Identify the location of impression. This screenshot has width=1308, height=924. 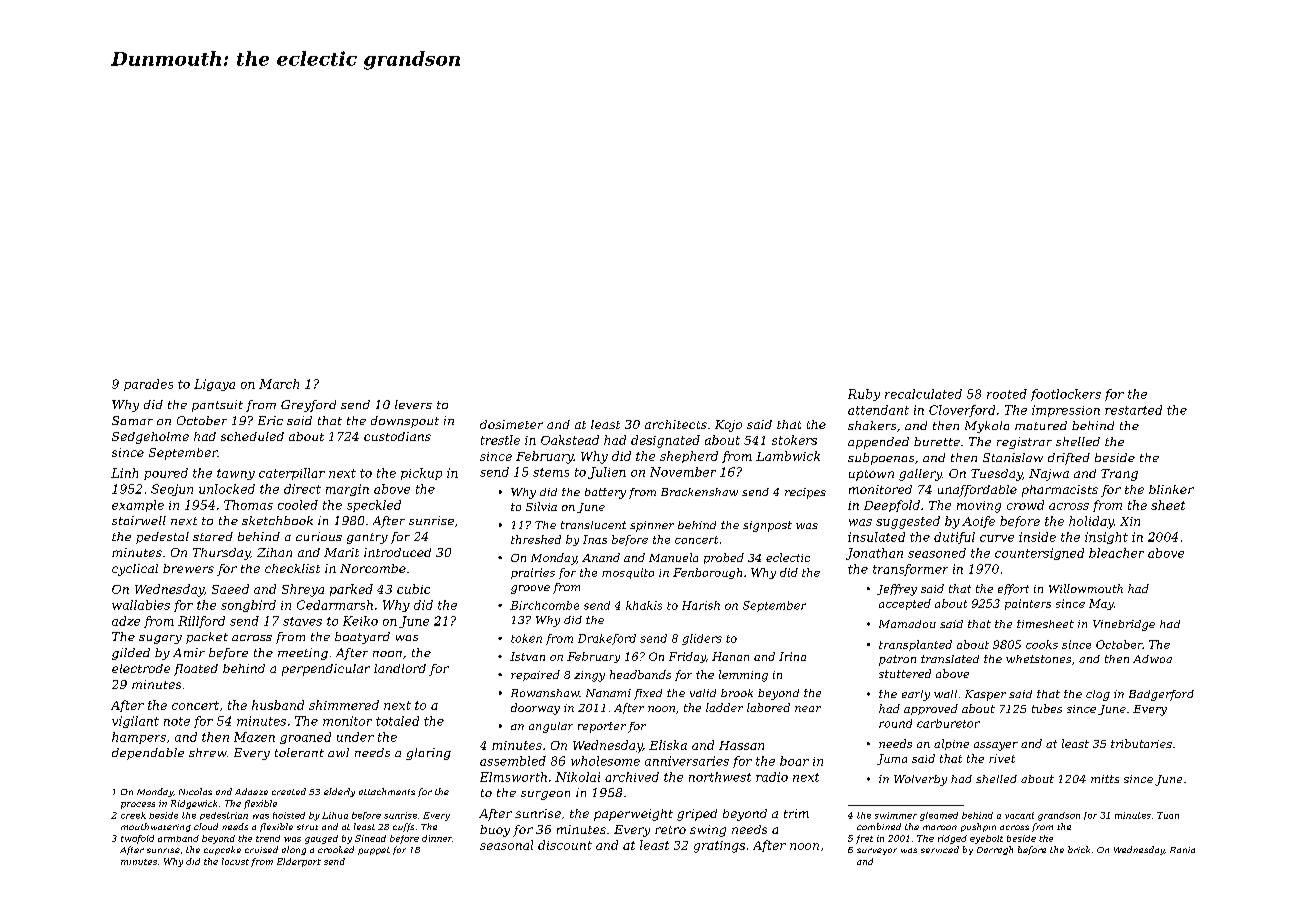
(1066, 411).
